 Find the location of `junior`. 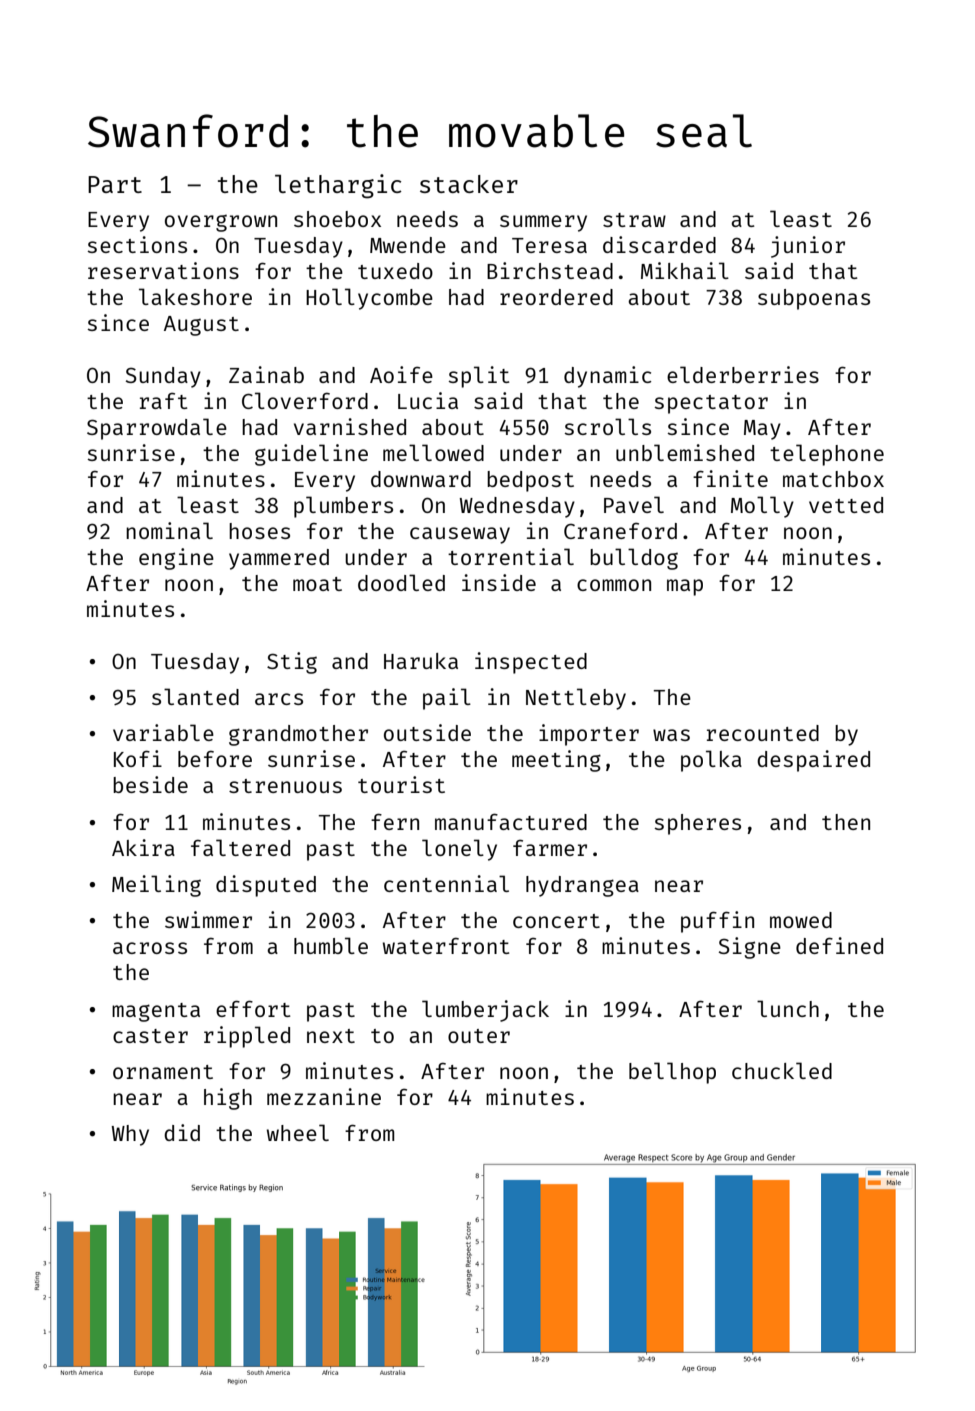

junior is located at coordinates (808, 247).
